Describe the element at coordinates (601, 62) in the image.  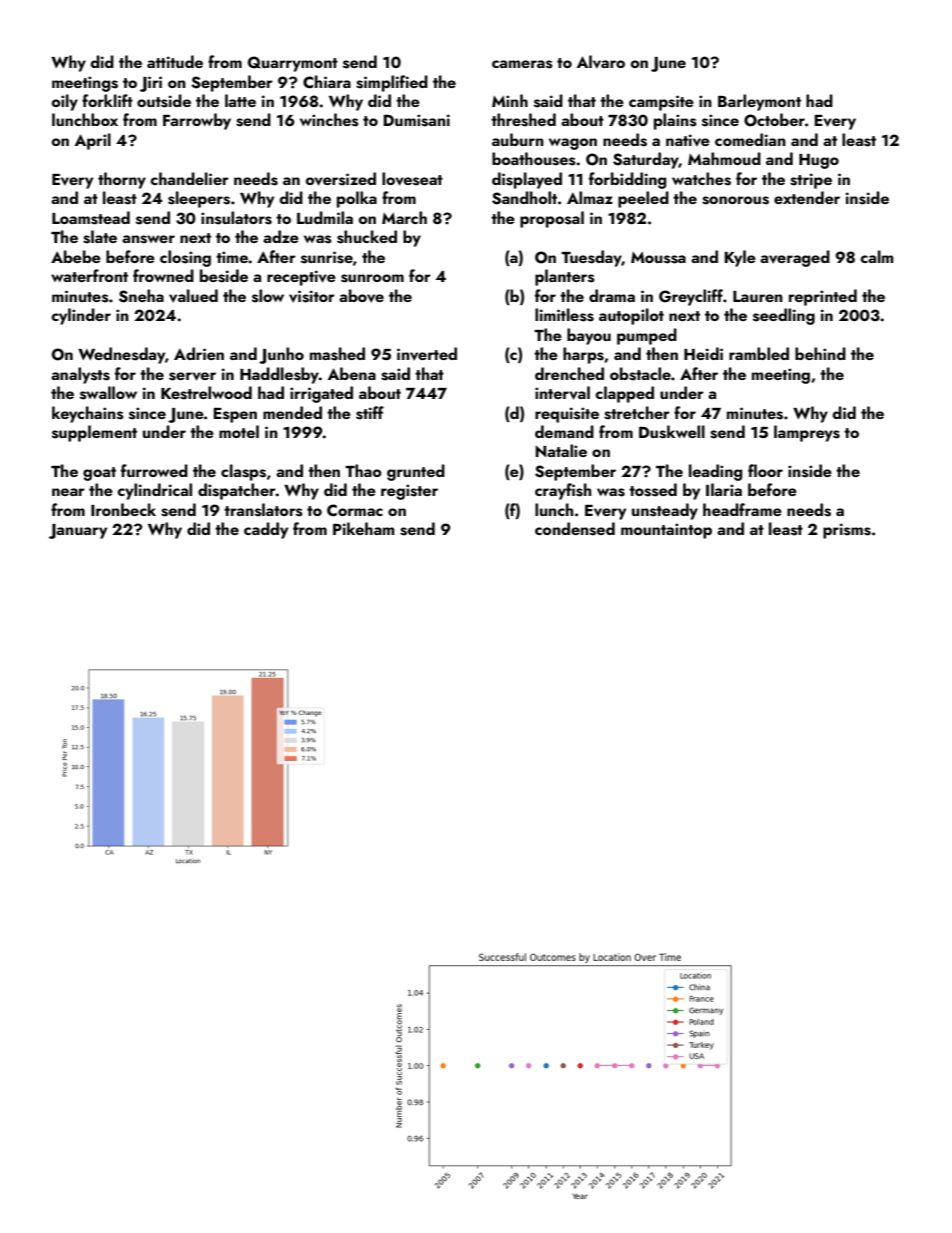
I see `Alvaro` at that location.
